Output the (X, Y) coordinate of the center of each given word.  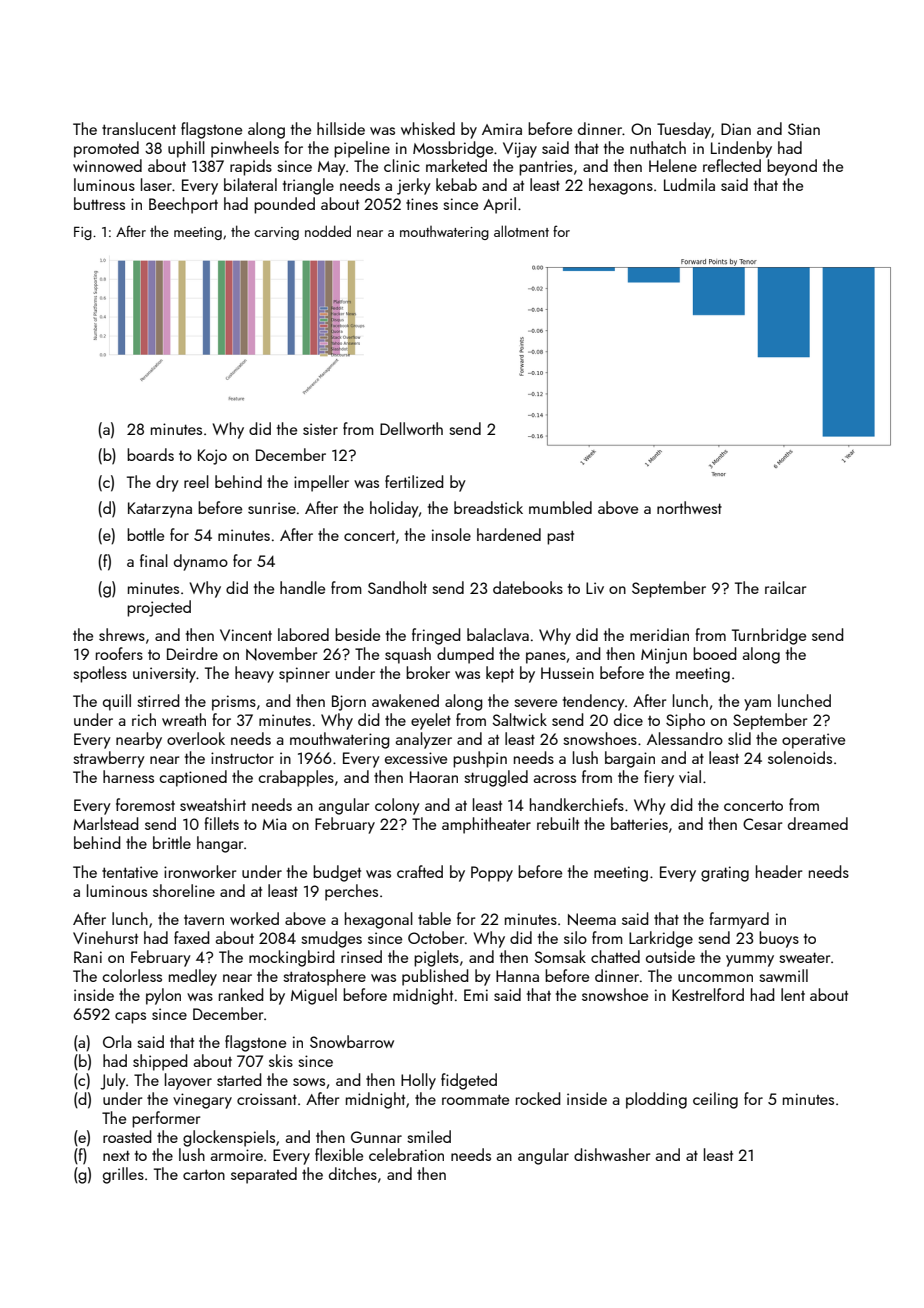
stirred (158, 700)
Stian (804, 129)
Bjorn (349, 703)
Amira (502, 129)
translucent (139, 128)
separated (264, 1175)
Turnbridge (769, 636)
